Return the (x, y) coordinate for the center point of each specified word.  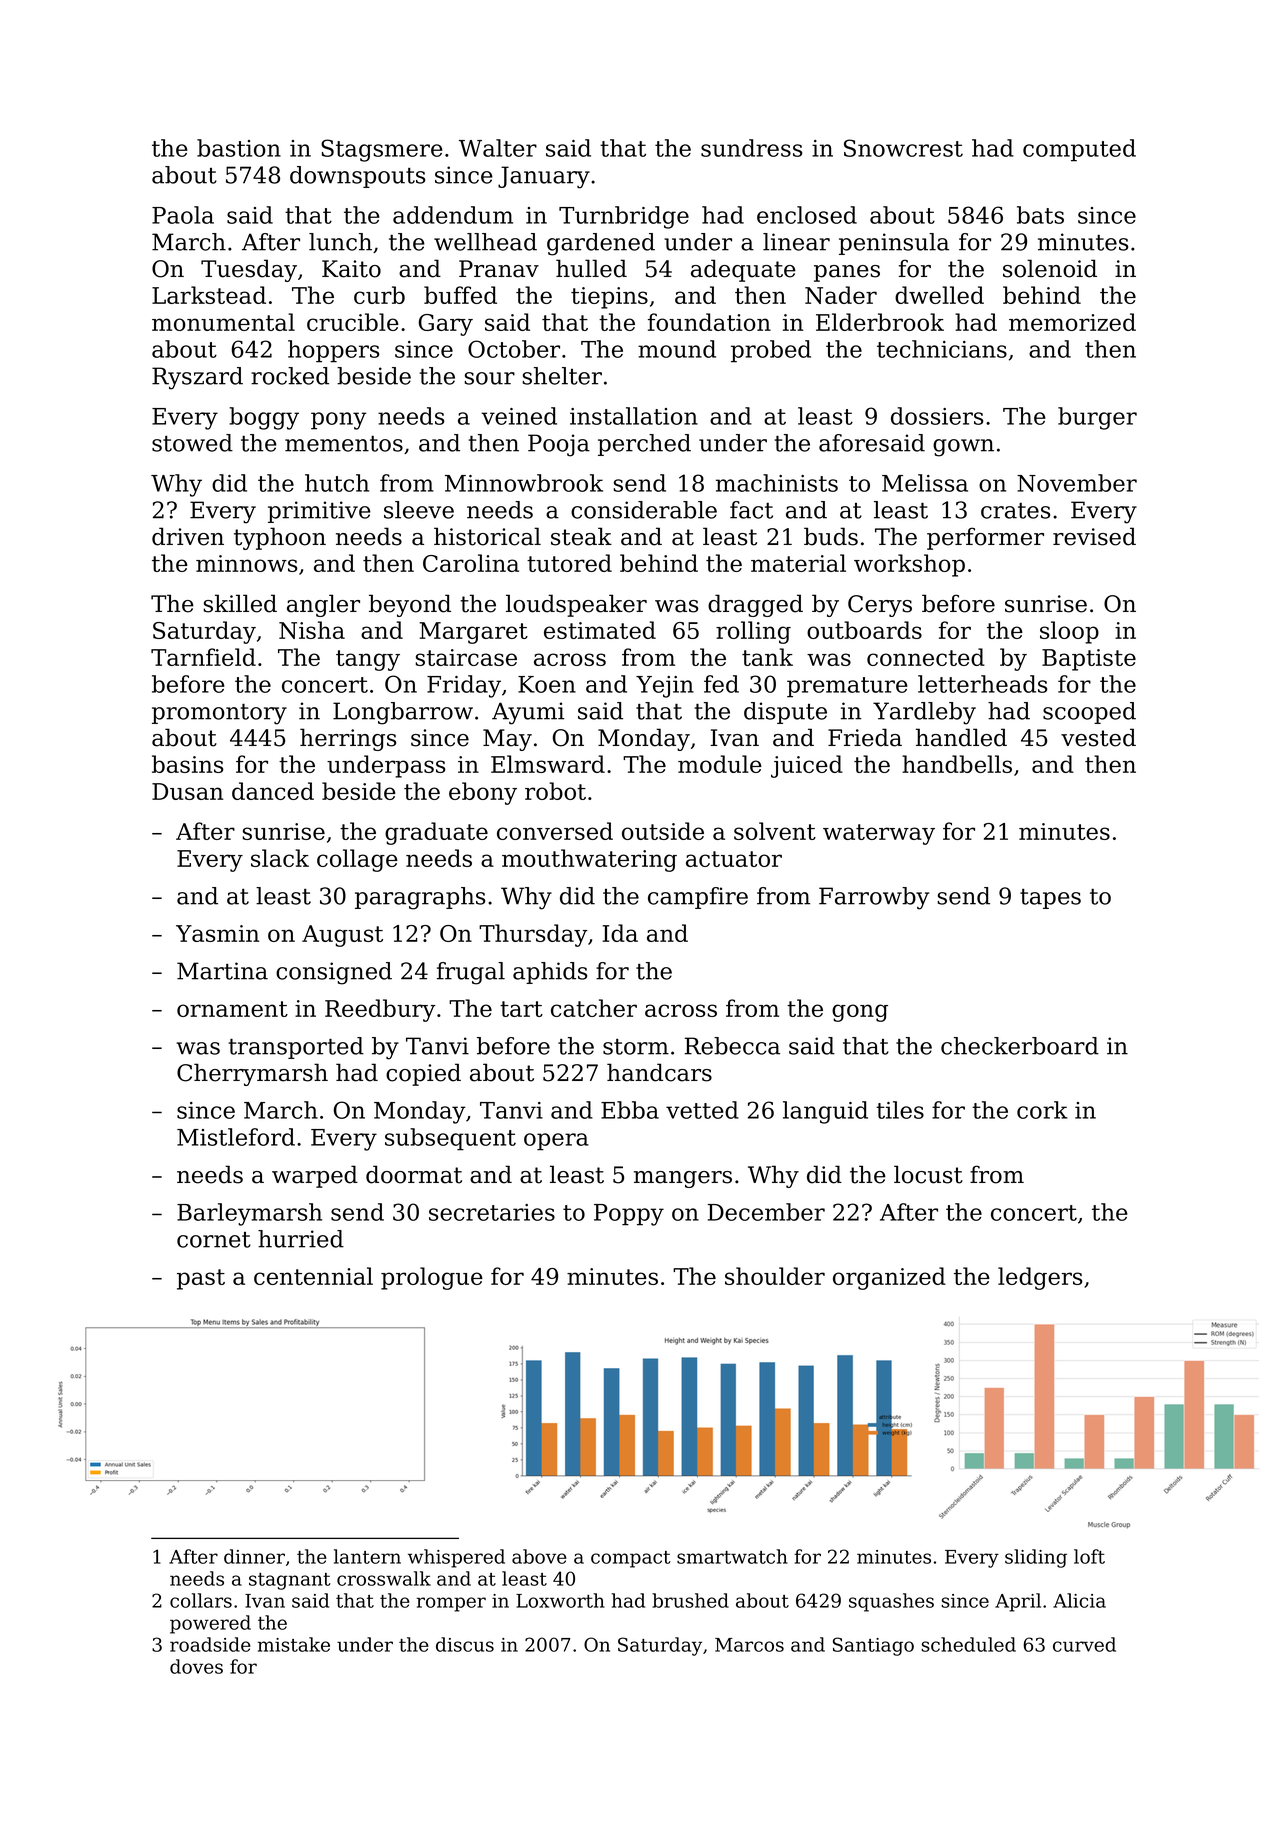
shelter (562, 376)
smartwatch (732, 1556)
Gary (446, 325)
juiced (807, 766)
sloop (1069, 632)
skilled (240, 603)
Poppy (629, 1215)
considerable (644, 510)
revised (1094, 536)
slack (280, 858)
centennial (313, 1276)
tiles (900, 1110)
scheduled (968, 1644)
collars (201, 1600)
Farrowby (874, 898)
